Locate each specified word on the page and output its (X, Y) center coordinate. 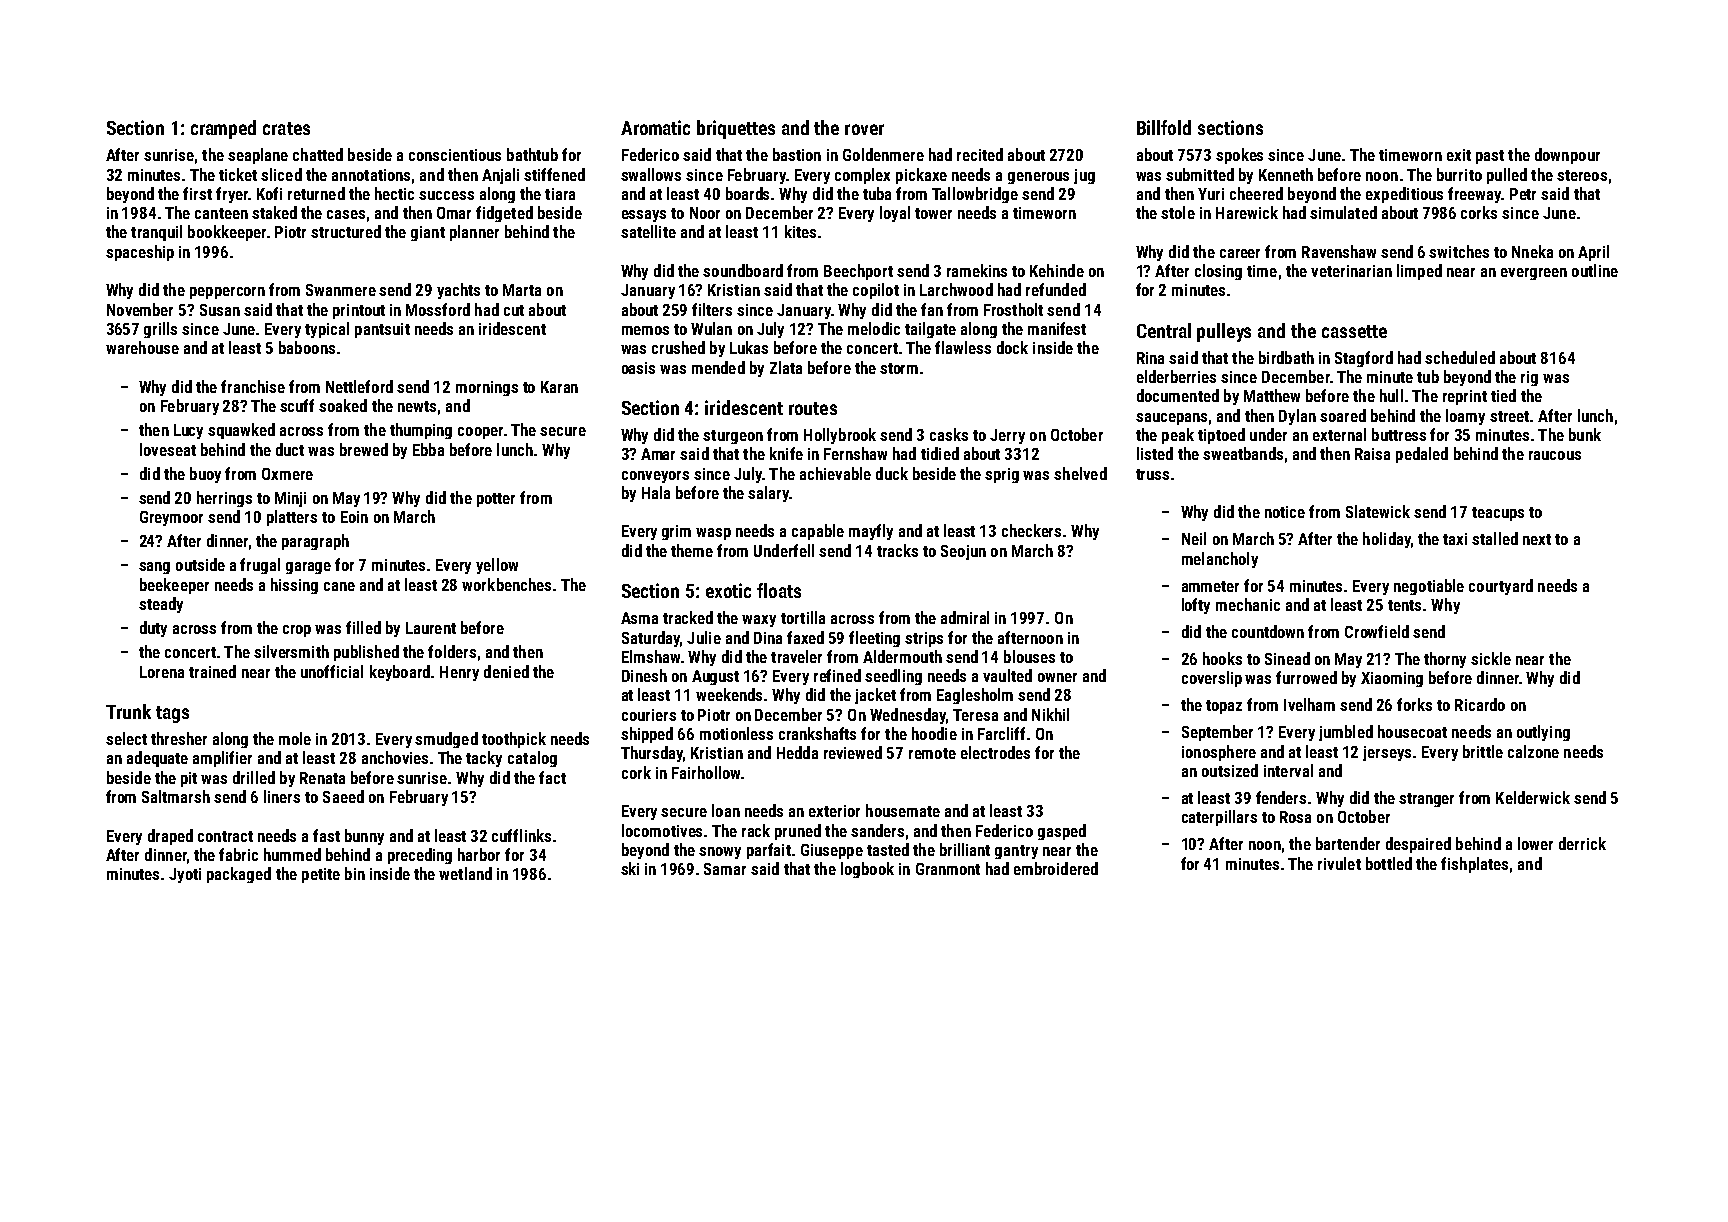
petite (321, 875)
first (197, 193)
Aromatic (655, 127)
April (1593, 253)
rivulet (1339, 863)
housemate (903, 810)
